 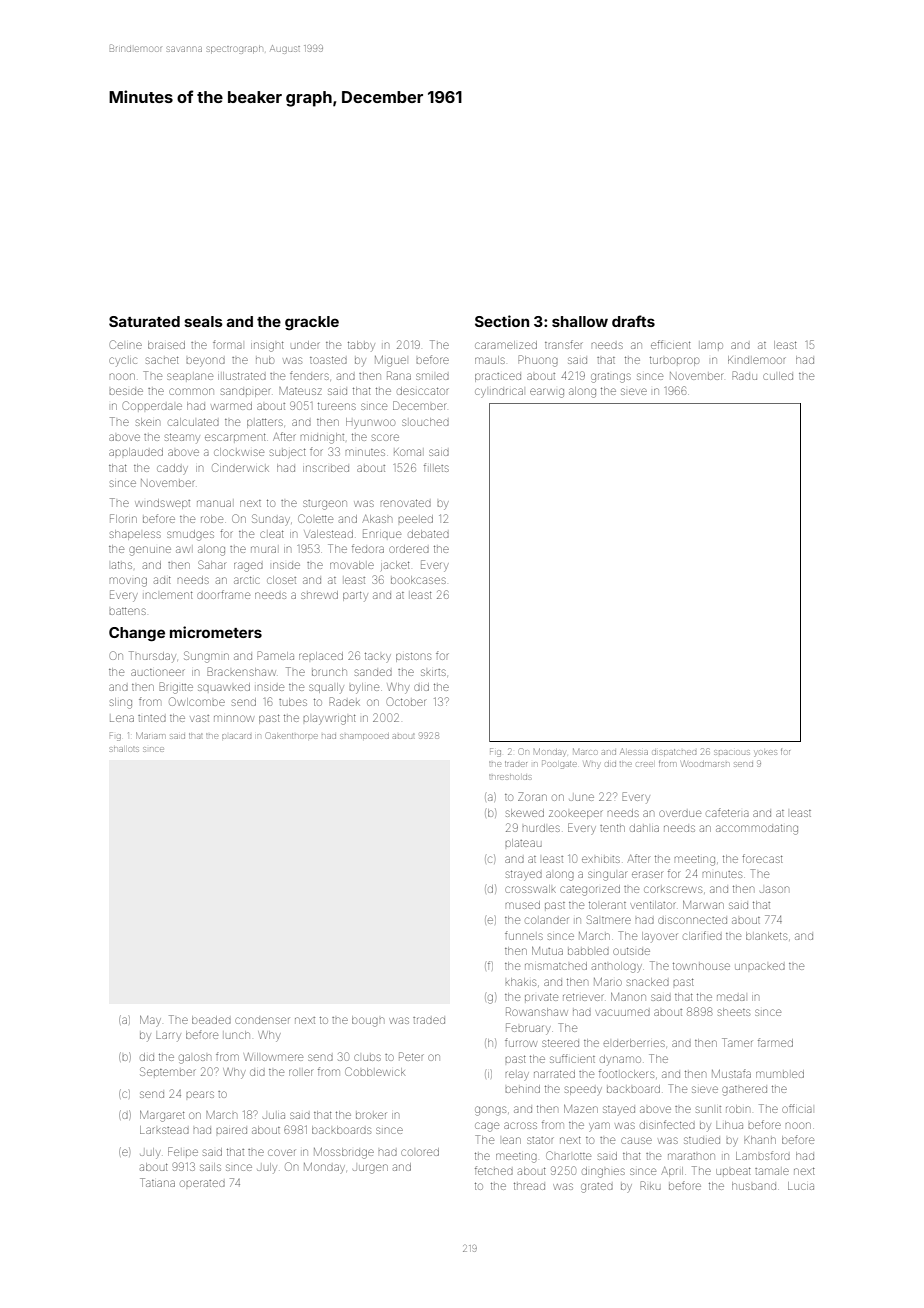 I want to click on culled, so click(x=778, y=376).
